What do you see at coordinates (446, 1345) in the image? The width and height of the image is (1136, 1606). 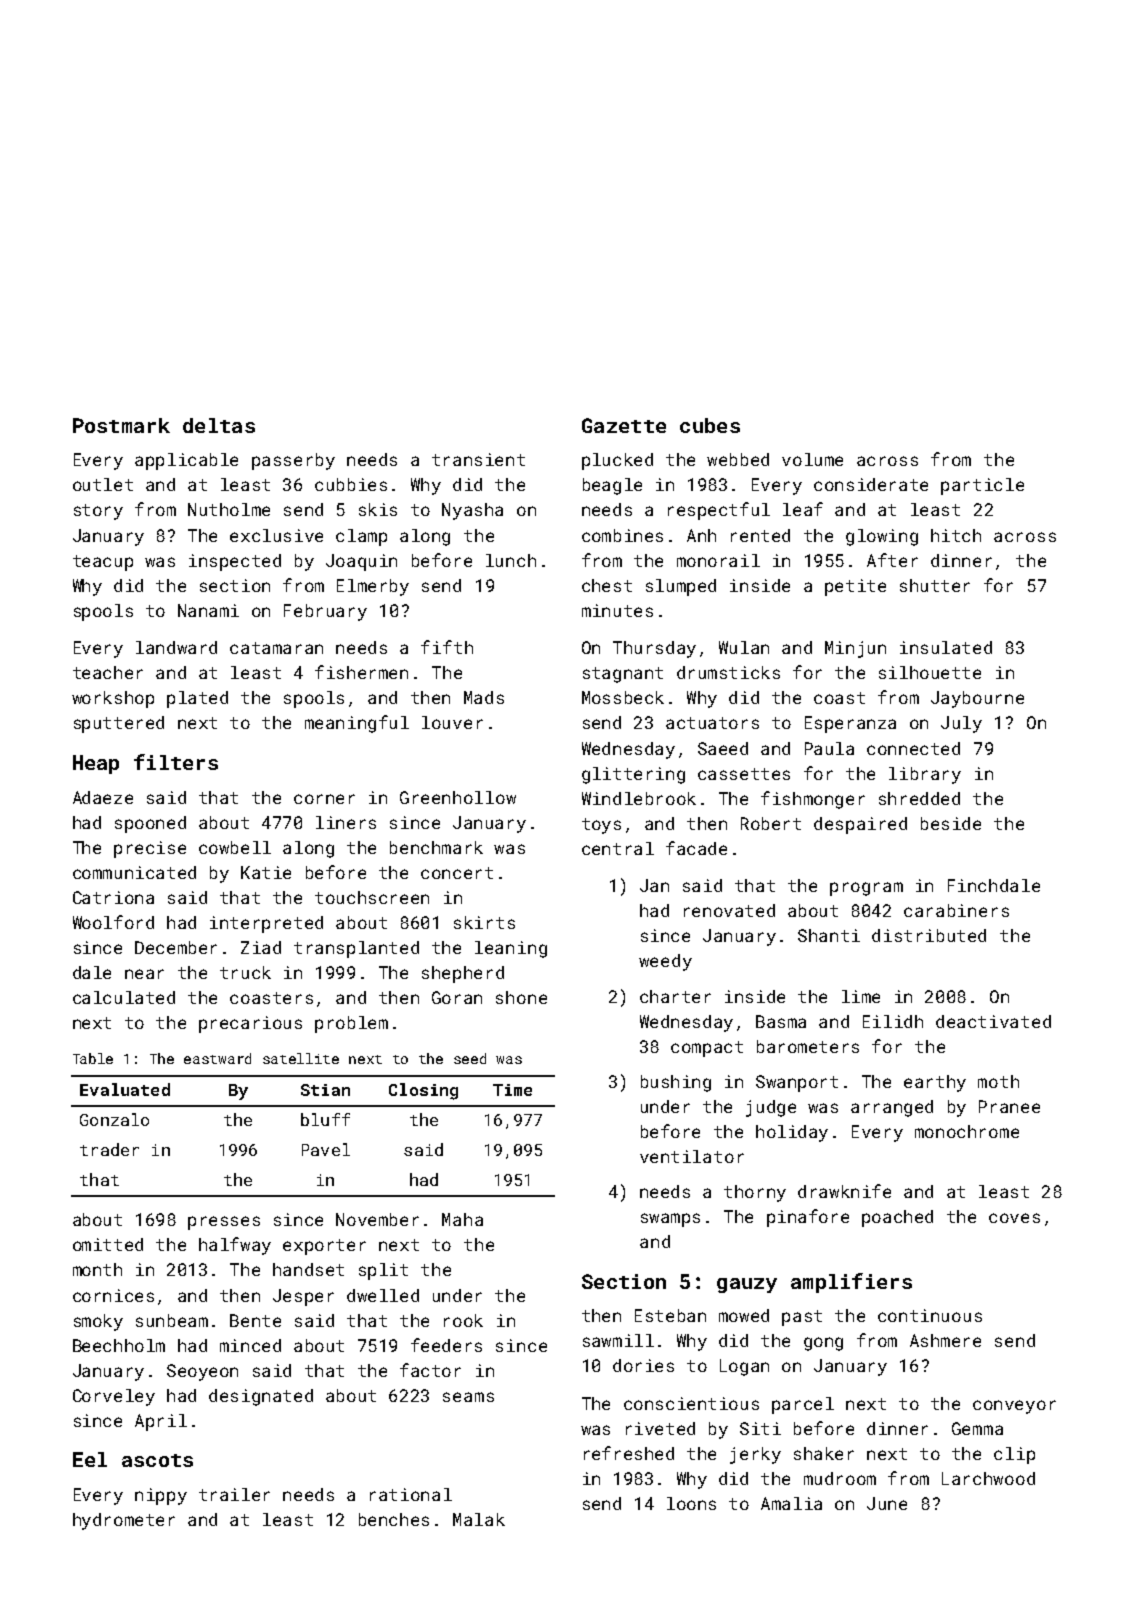 I see `feeders` at bounding box center [446, 1345].
